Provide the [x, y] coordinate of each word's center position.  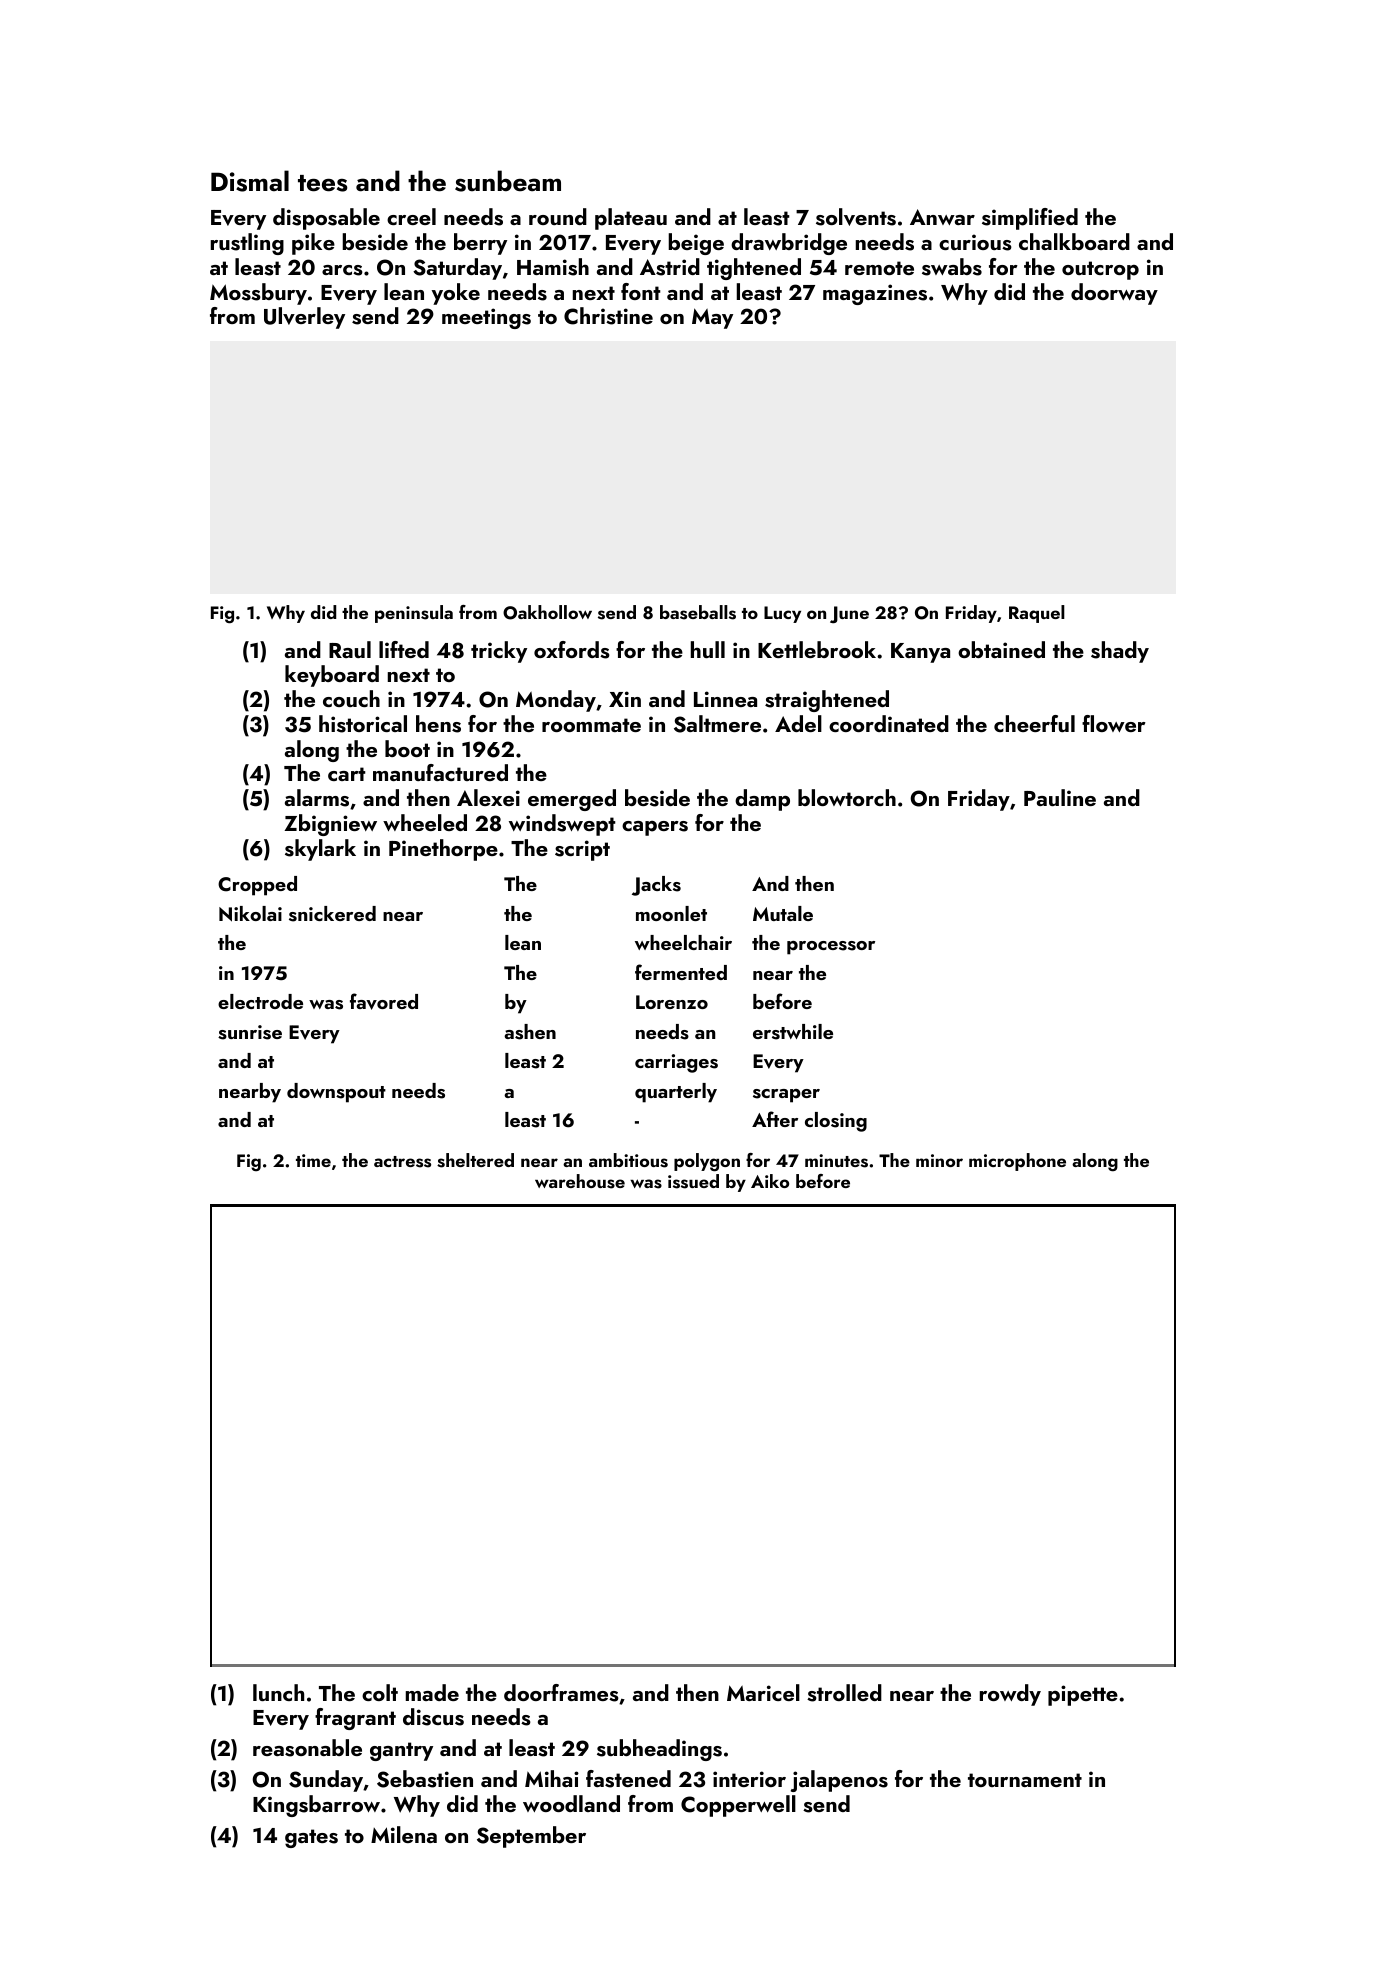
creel [411, 216]
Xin [625, 699]
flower [1114, 723]
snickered [332, 914]
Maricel [763, 1692]
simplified [1030, 219]
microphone [1017, 1162]
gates [311, 1838]
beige [696, 244]
